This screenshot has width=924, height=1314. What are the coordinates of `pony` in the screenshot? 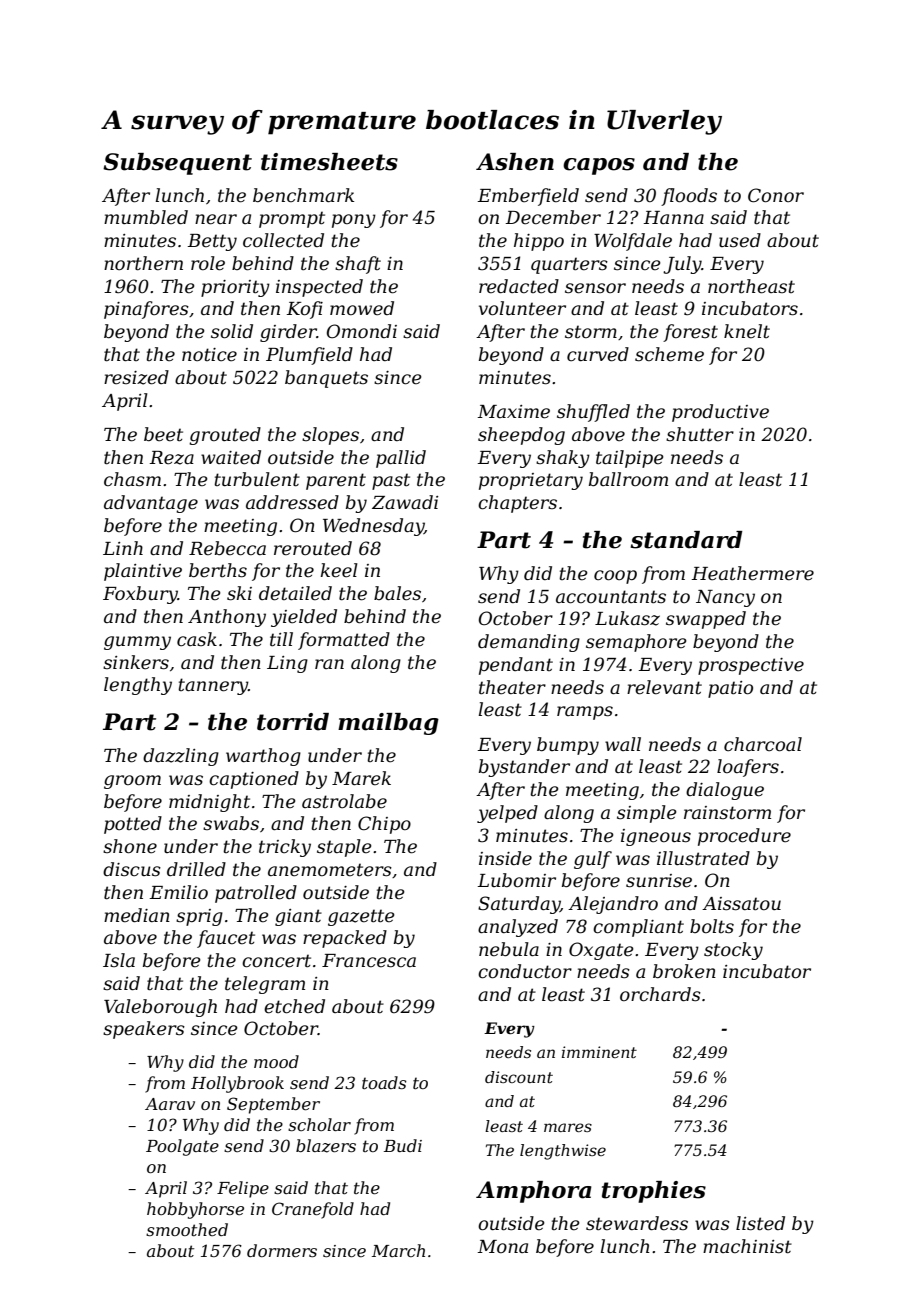 It's located at (354, 221).
